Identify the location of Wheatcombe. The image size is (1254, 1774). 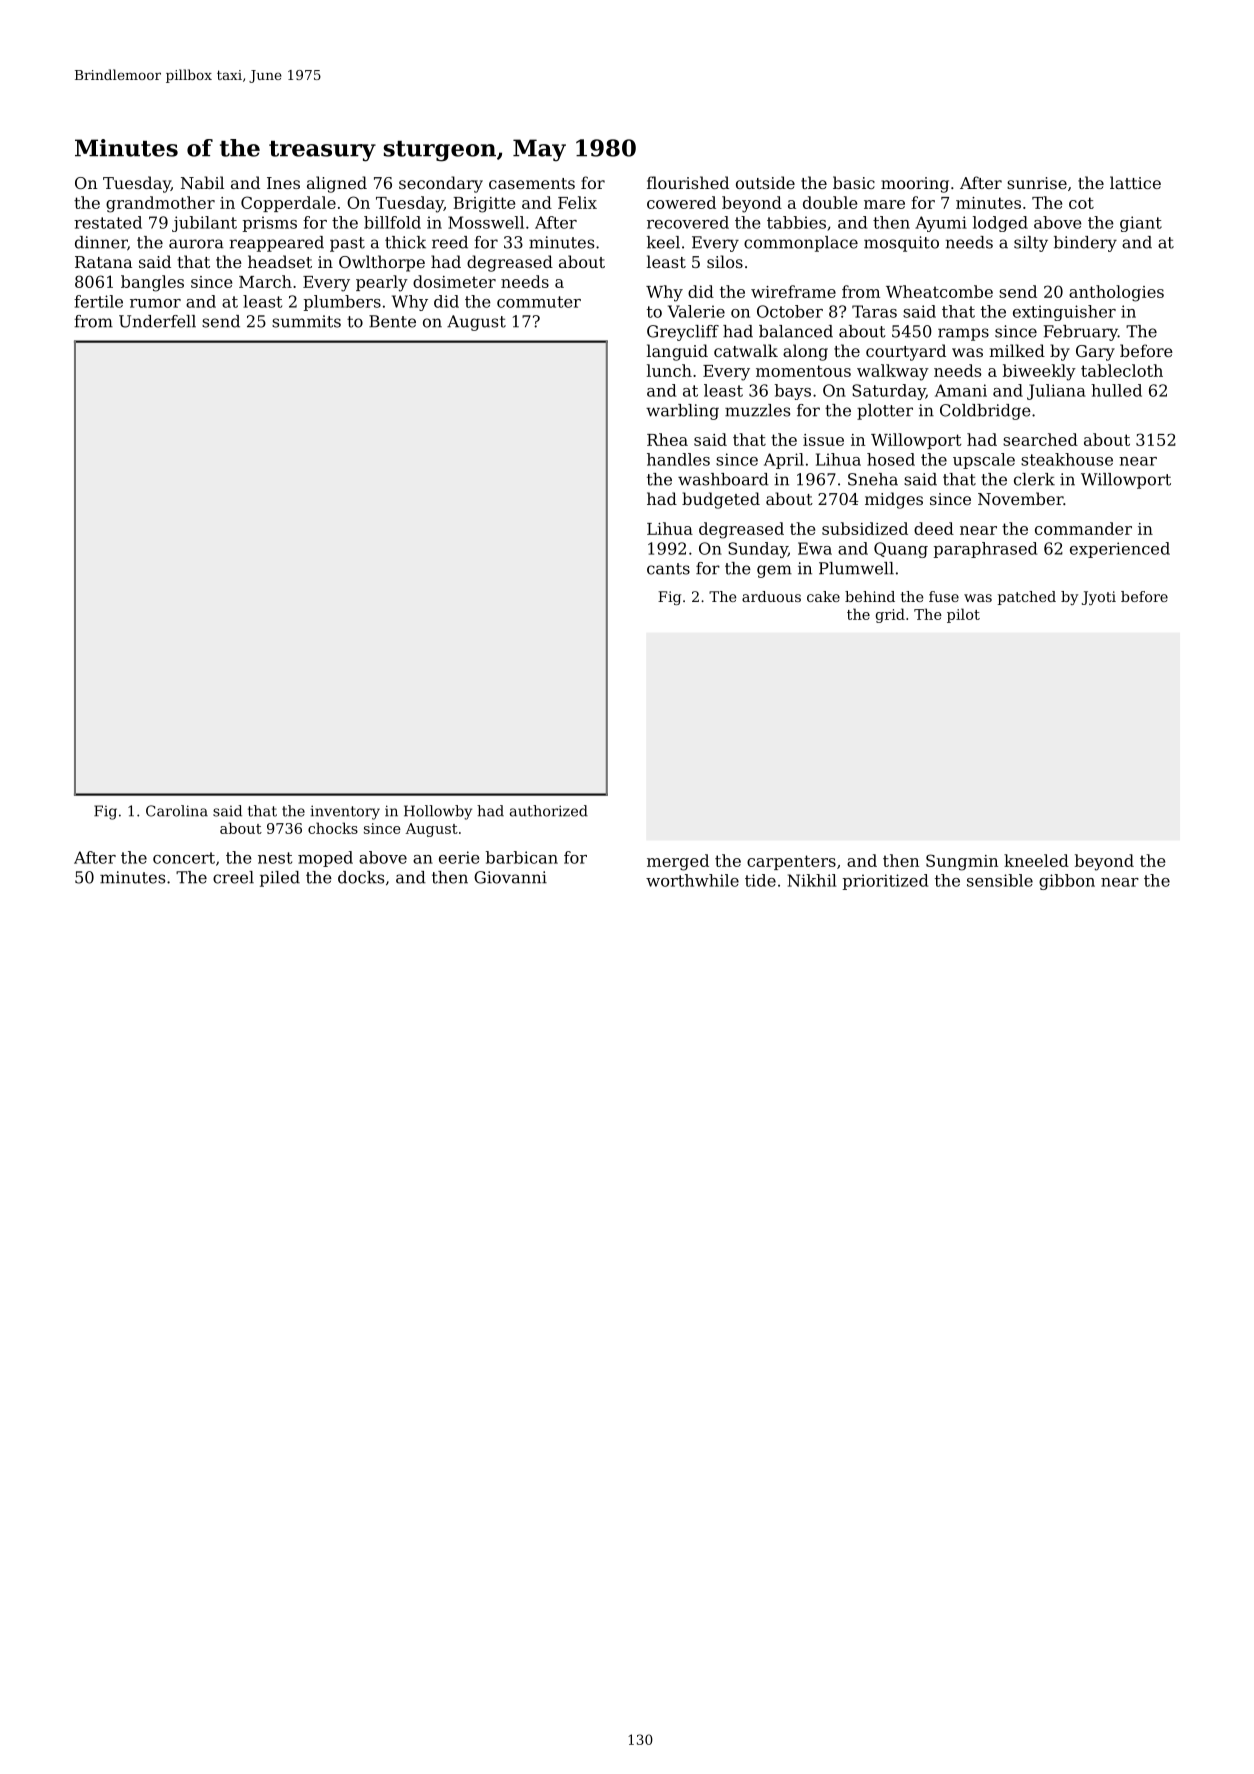
(939, 291).
